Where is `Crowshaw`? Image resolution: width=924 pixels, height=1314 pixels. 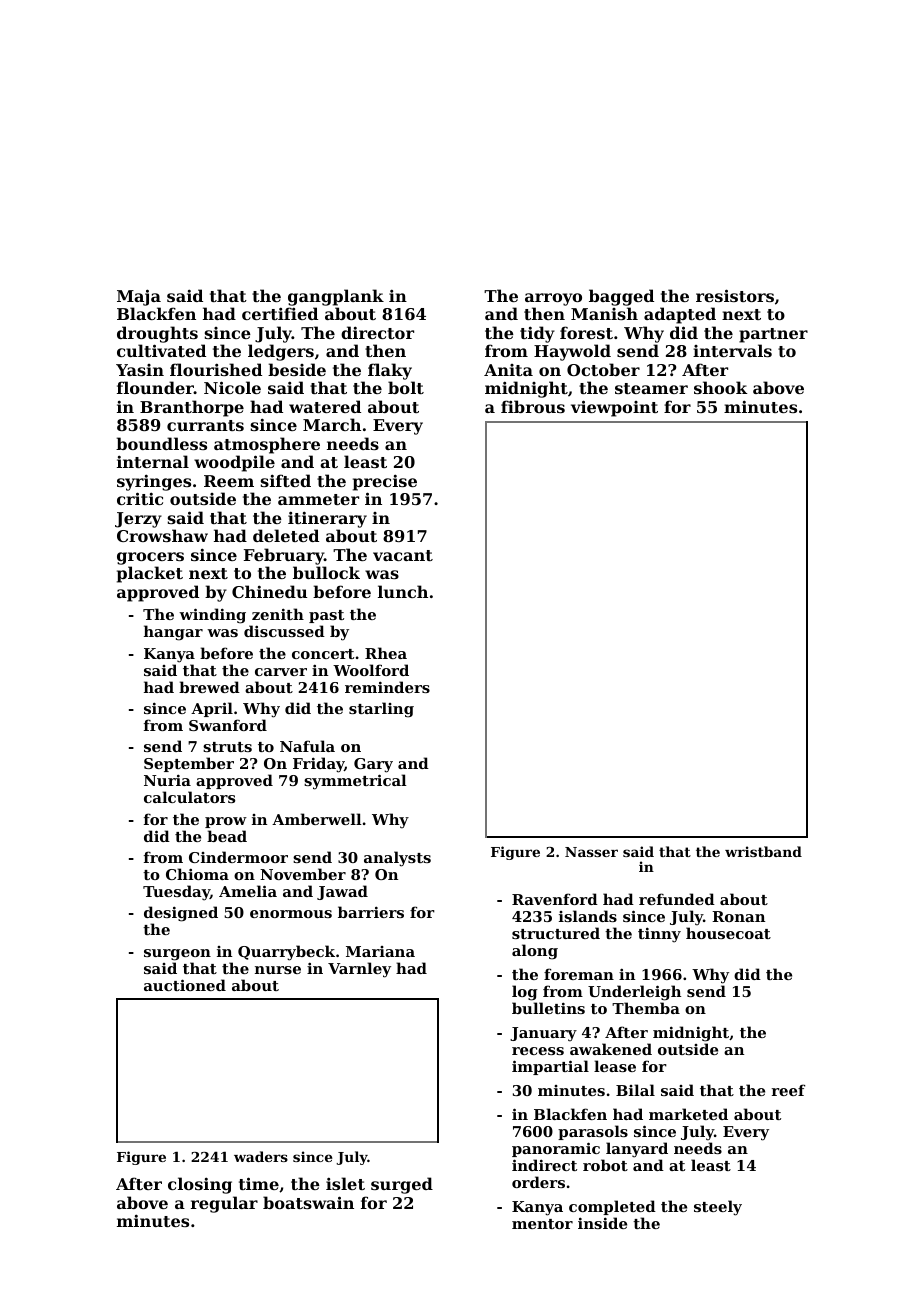 Crowshaw is located at coordinates (162, 535).
